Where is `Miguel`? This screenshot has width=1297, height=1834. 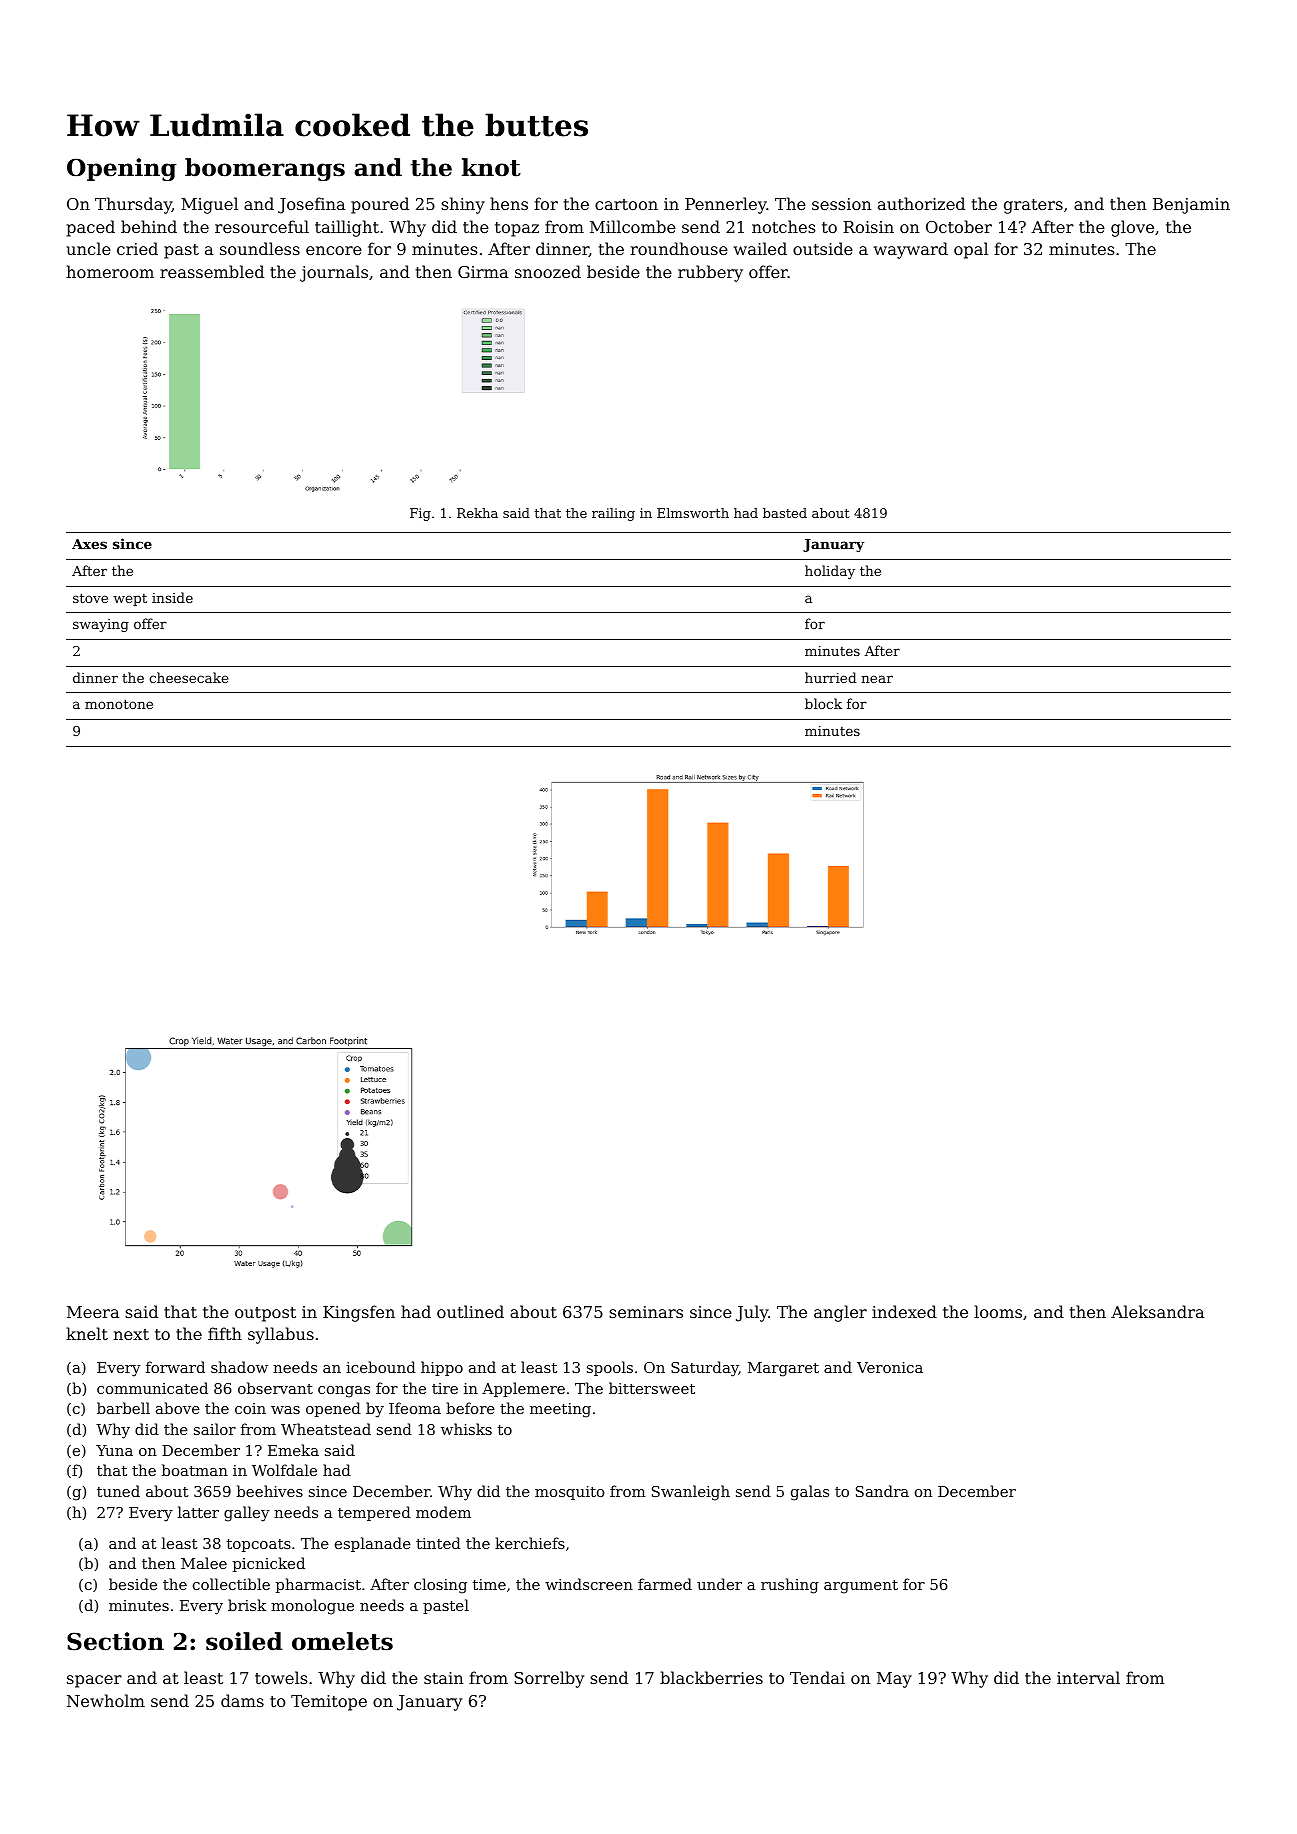
Miguel is located at coordinates (209, 205).
